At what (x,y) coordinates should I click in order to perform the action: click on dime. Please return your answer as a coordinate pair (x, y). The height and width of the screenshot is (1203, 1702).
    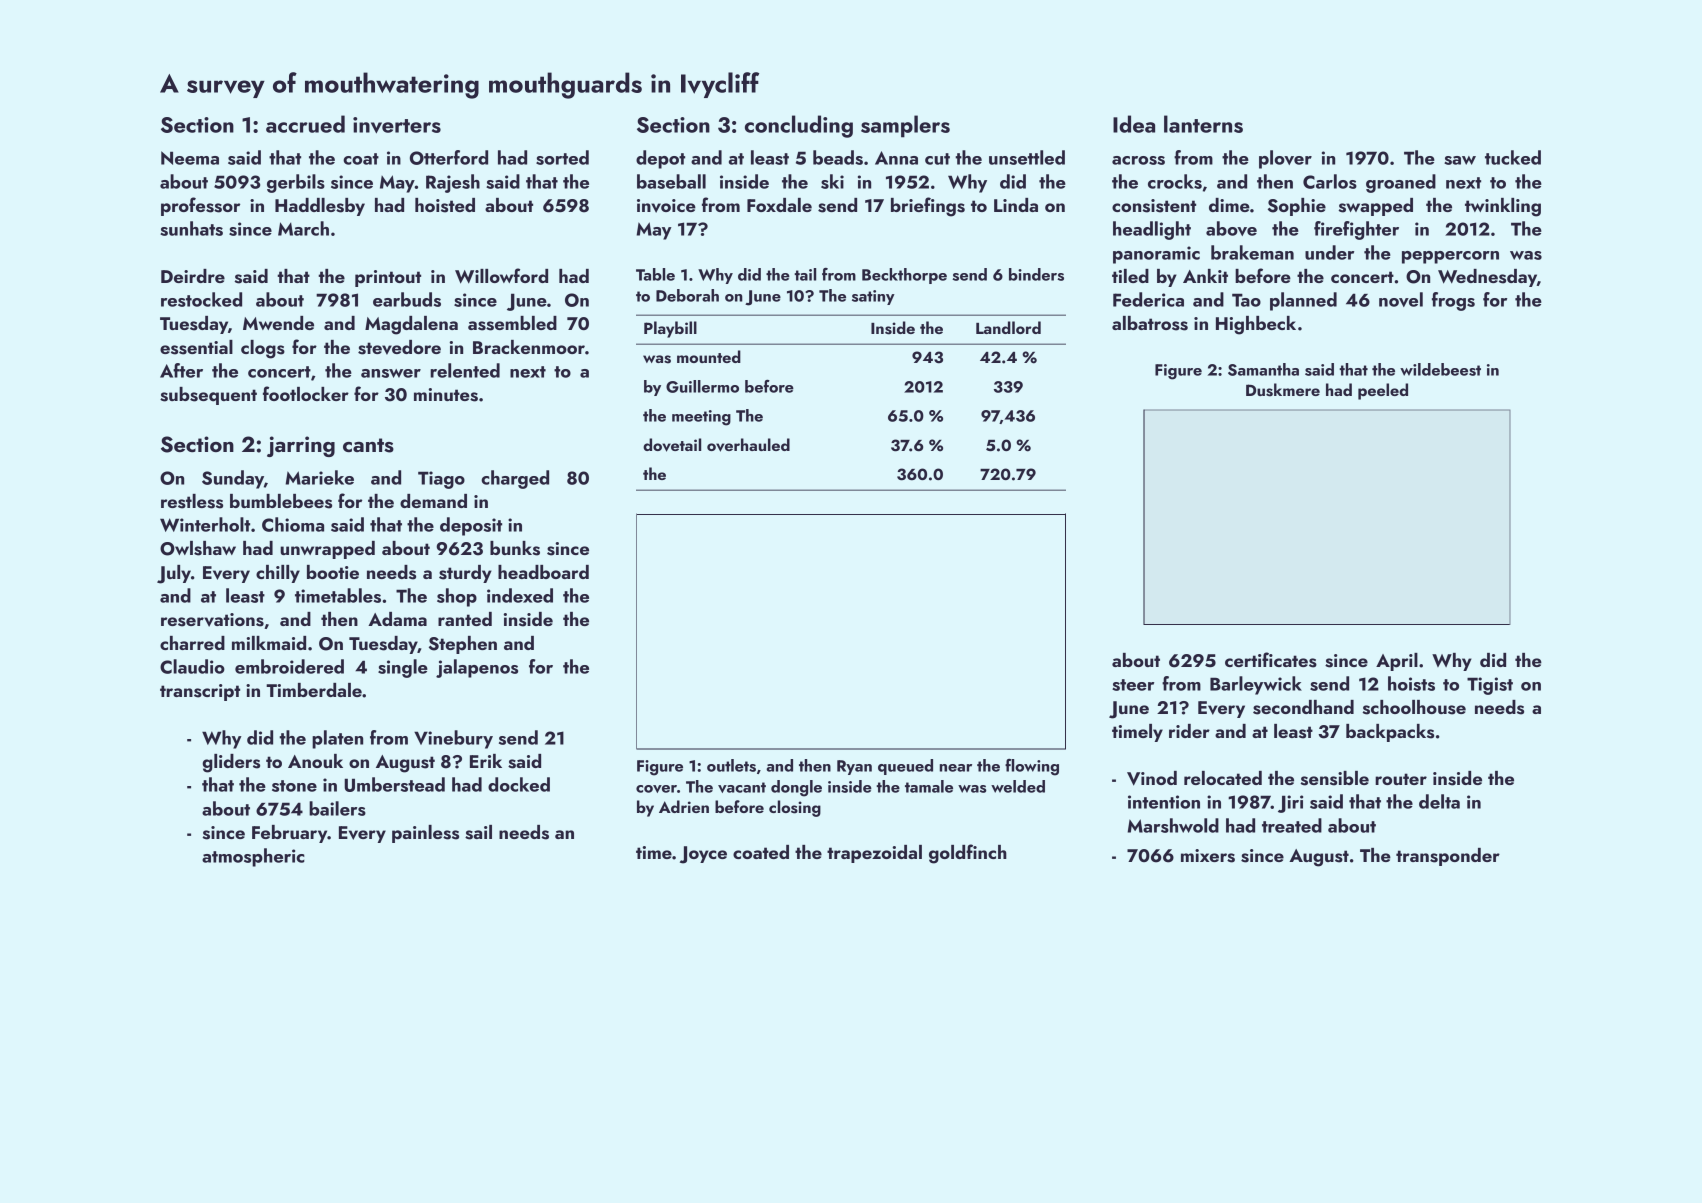
    Looking at the image, I should click on (1229, 205).
